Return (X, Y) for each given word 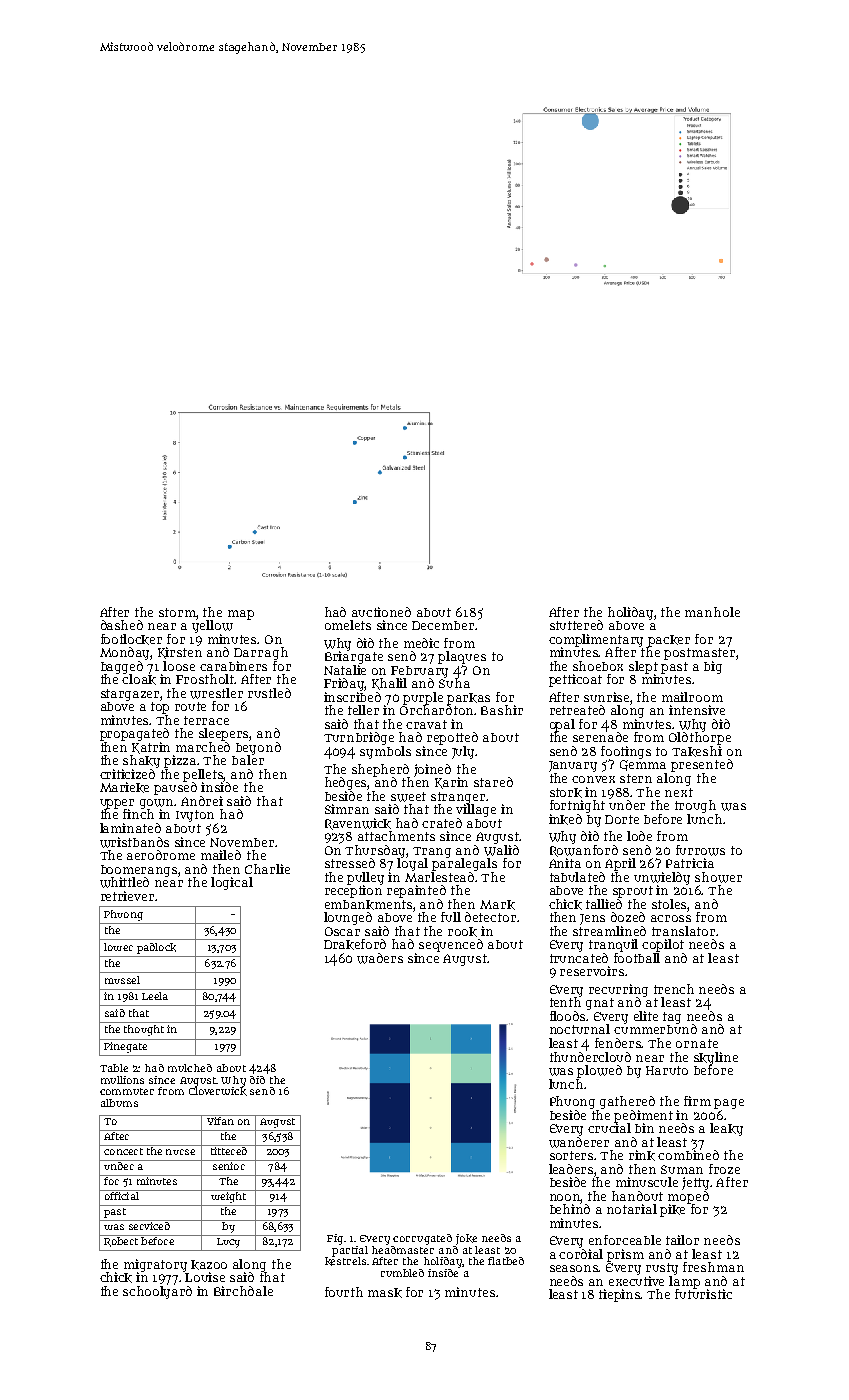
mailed (221, 855)
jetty (696, 1183)
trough (695, 806)
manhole (712, 612)
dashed (122, 625)
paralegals (464, 864)
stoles (670, 904)
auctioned (381, 612)
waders (380, 958)
